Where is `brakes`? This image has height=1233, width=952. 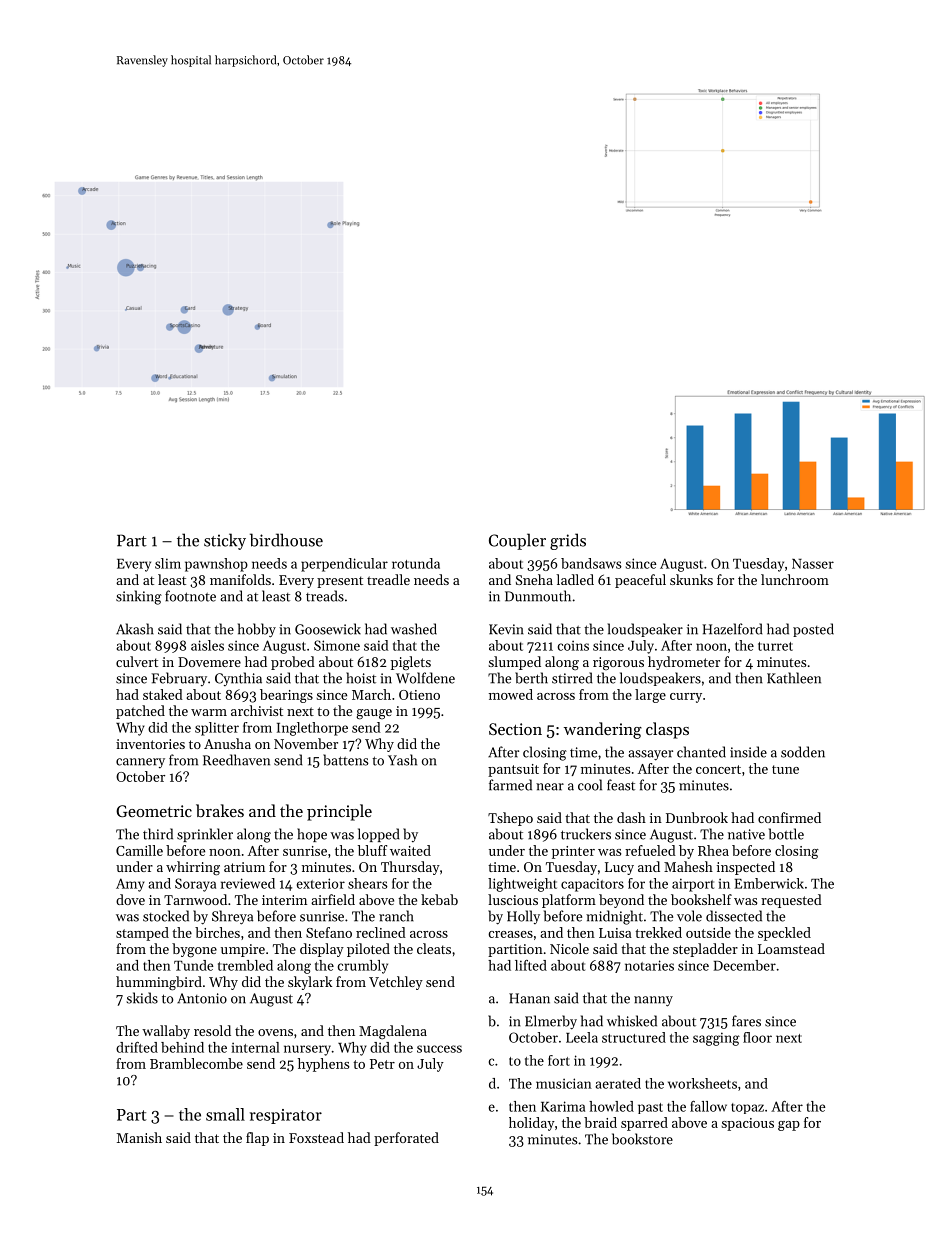
brakes is located at coordinates (220, 810).
